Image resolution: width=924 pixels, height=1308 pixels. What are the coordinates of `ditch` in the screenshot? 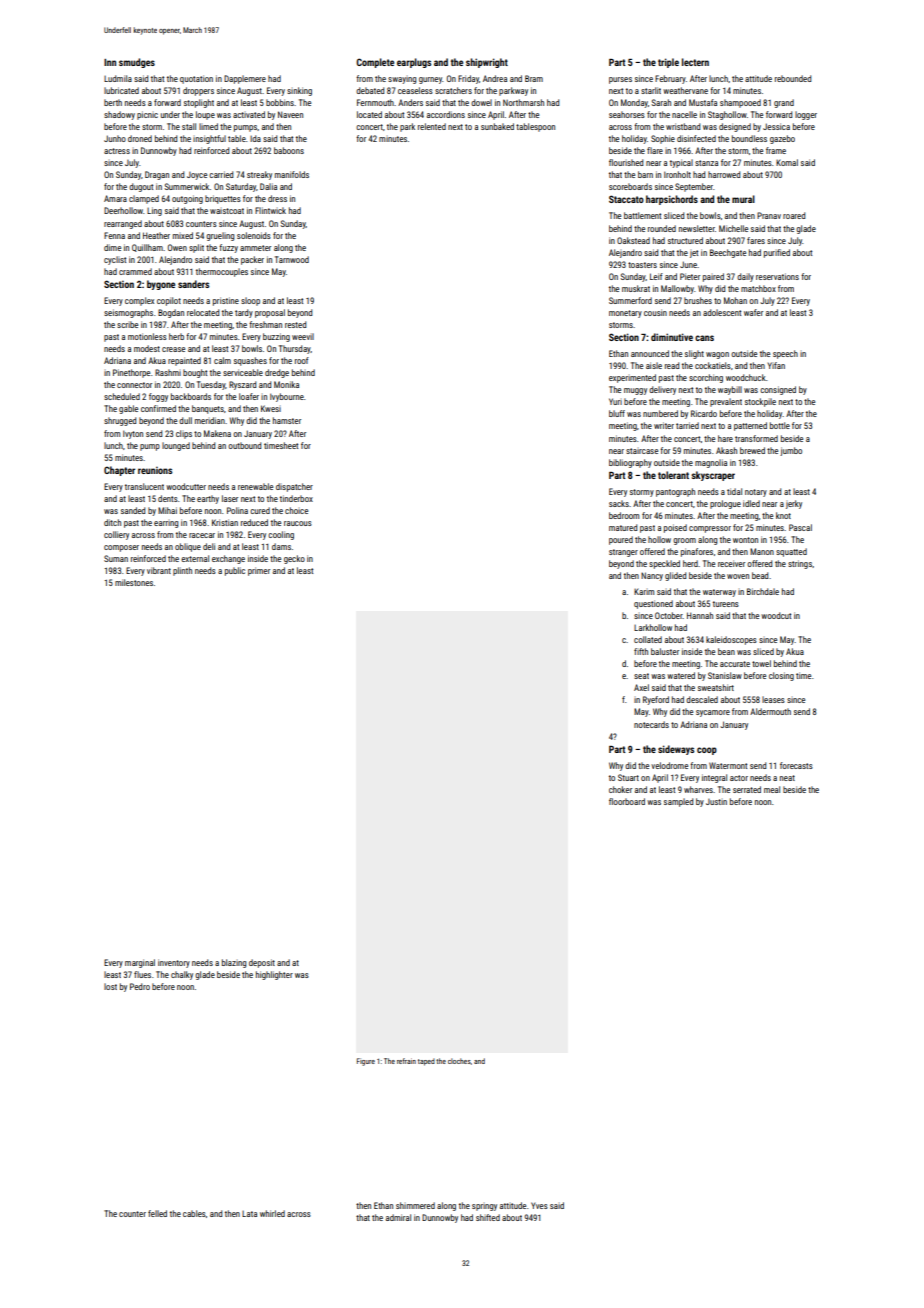 It's located at (112, 522).
